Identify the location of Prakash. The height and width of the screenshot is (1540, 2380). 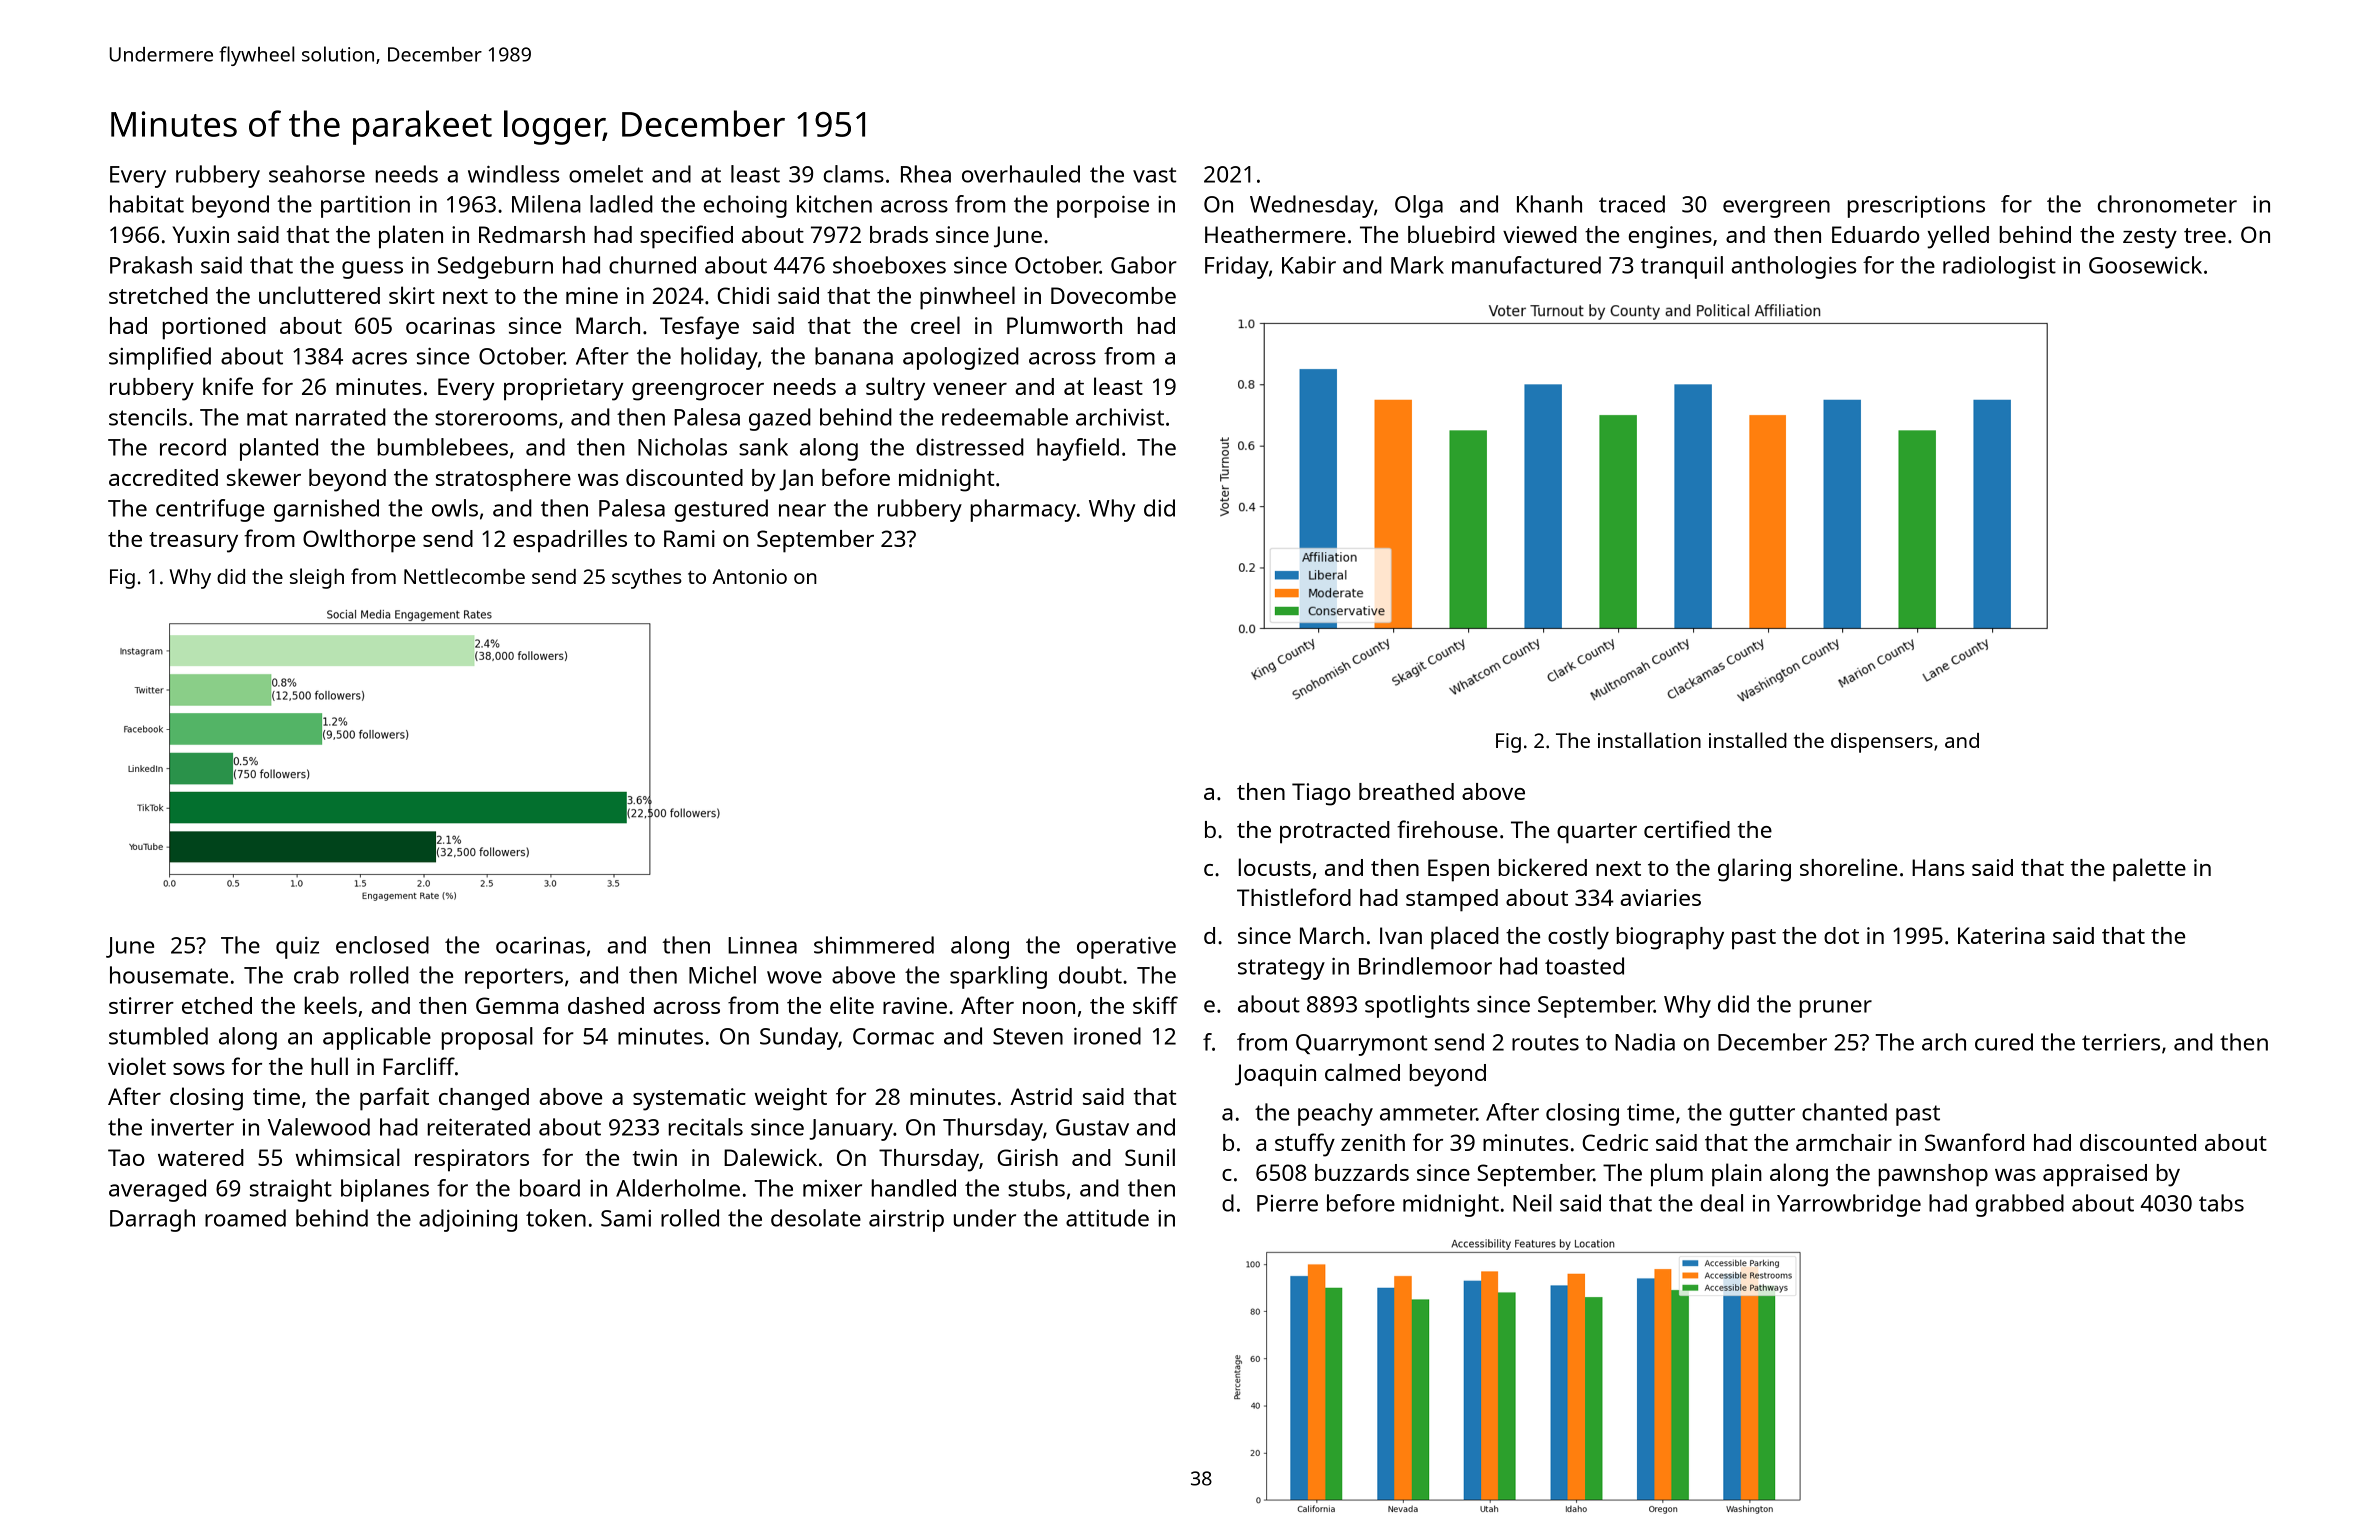
(151, 265).
